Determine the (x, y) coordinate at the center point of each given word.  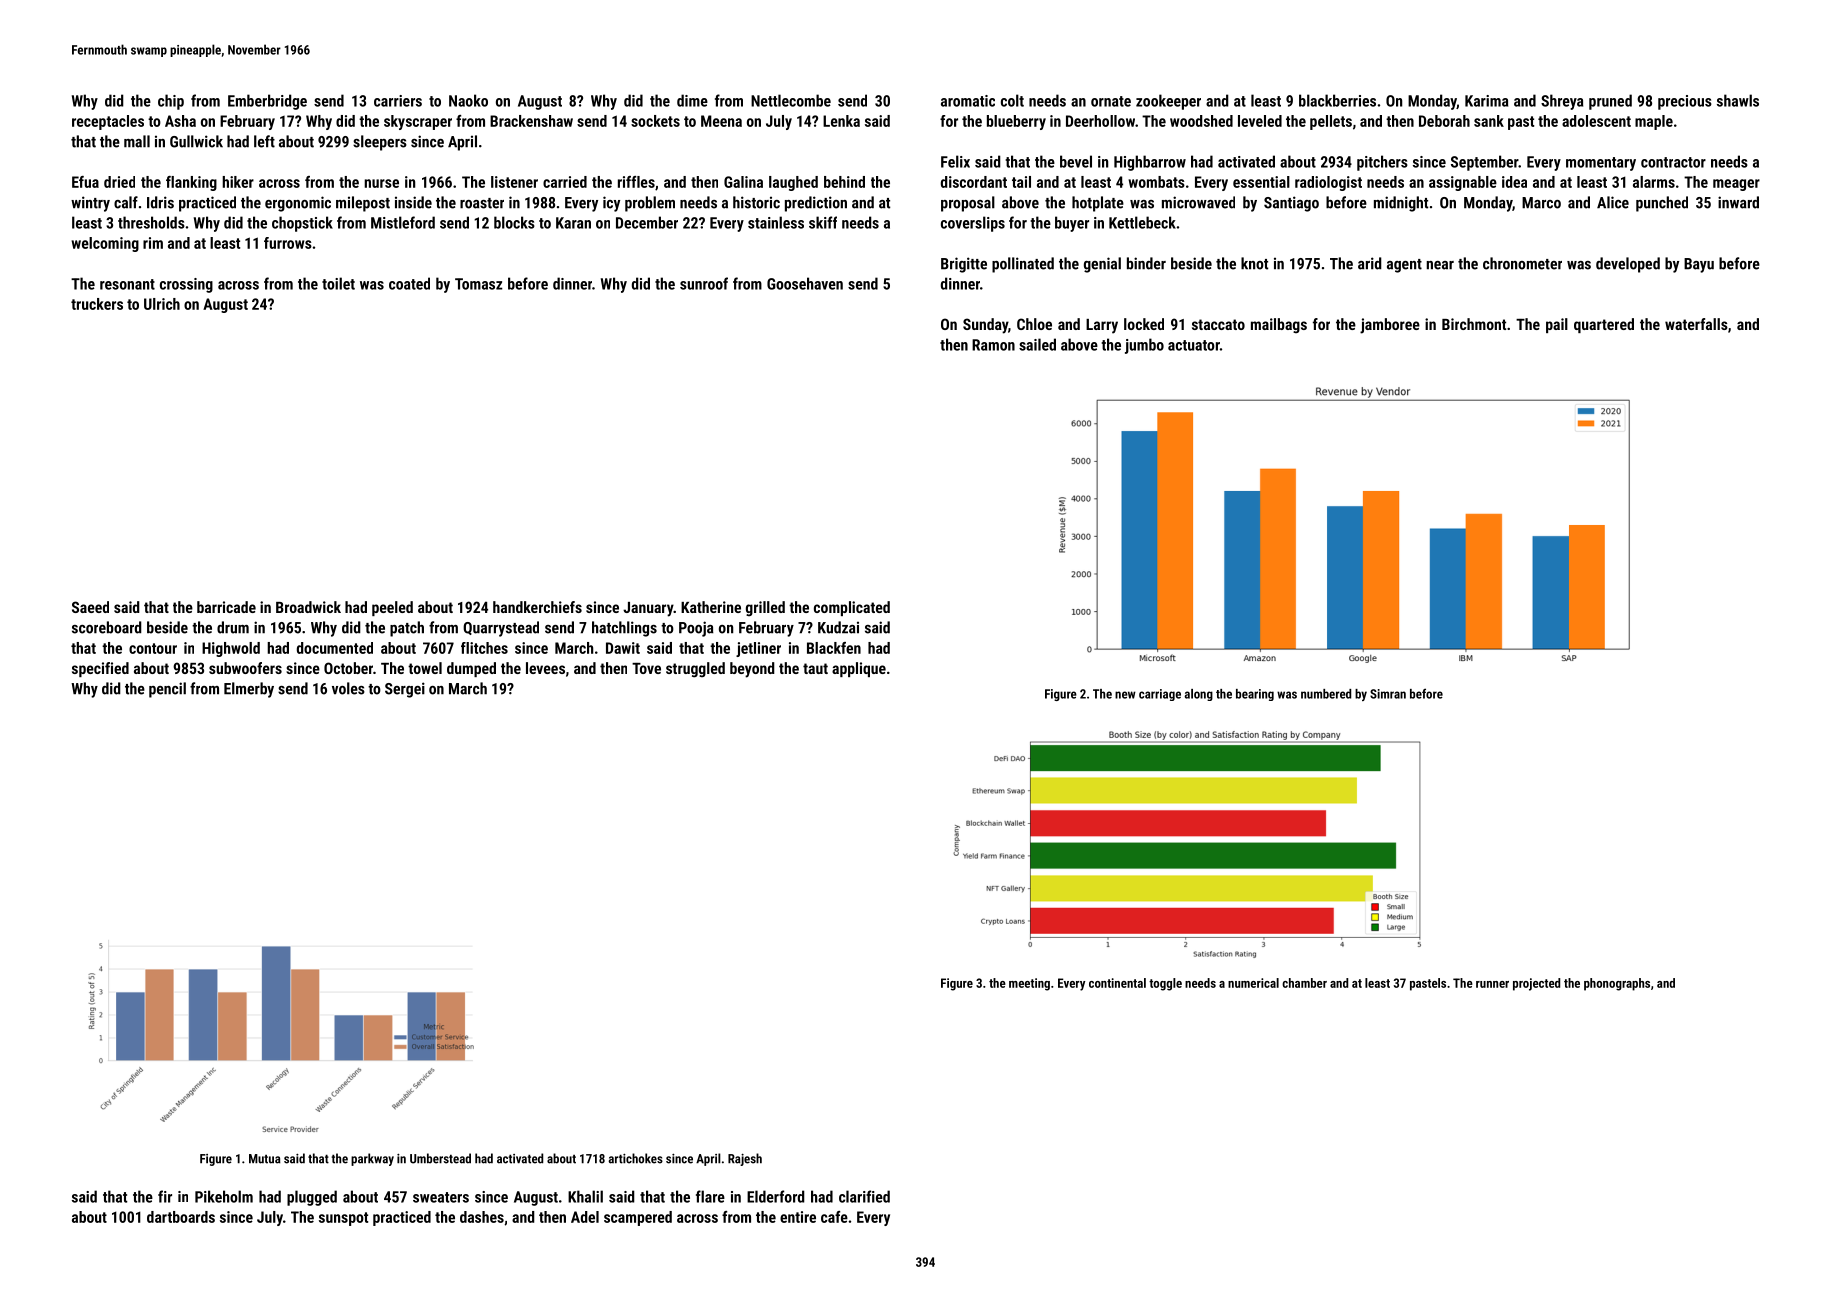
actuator (1194, 345)
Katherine (711, 607)
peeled (392, 608)
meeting (1029, 984)
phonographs (1617, 984)
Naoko (468, 100)
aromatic (968, 101)
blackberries (1337, 100)
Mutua (265, 1159)
